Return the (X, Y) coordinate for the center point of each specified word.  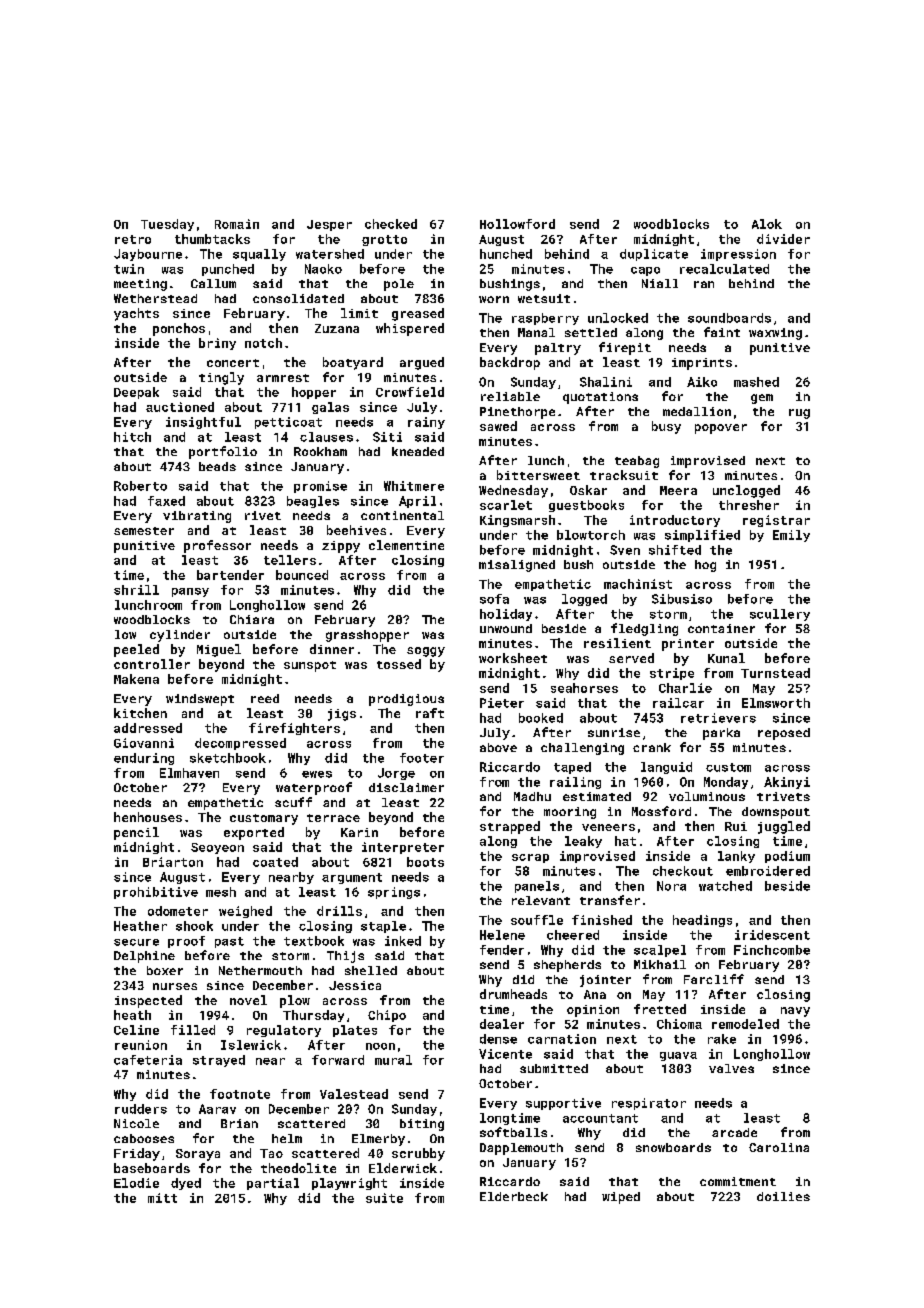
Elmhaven (189, 773)
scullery (780, 615)
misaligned (517, 566)
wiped (621, 1198)
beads (217, 466)
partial (273, 1184)
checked (391, 224)
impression (738, 255)
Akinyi (787, 783)
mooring (570, 813)
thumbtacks (212, 239)
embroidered (768, 871)
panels (537, 887)
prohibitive (156, 893)
